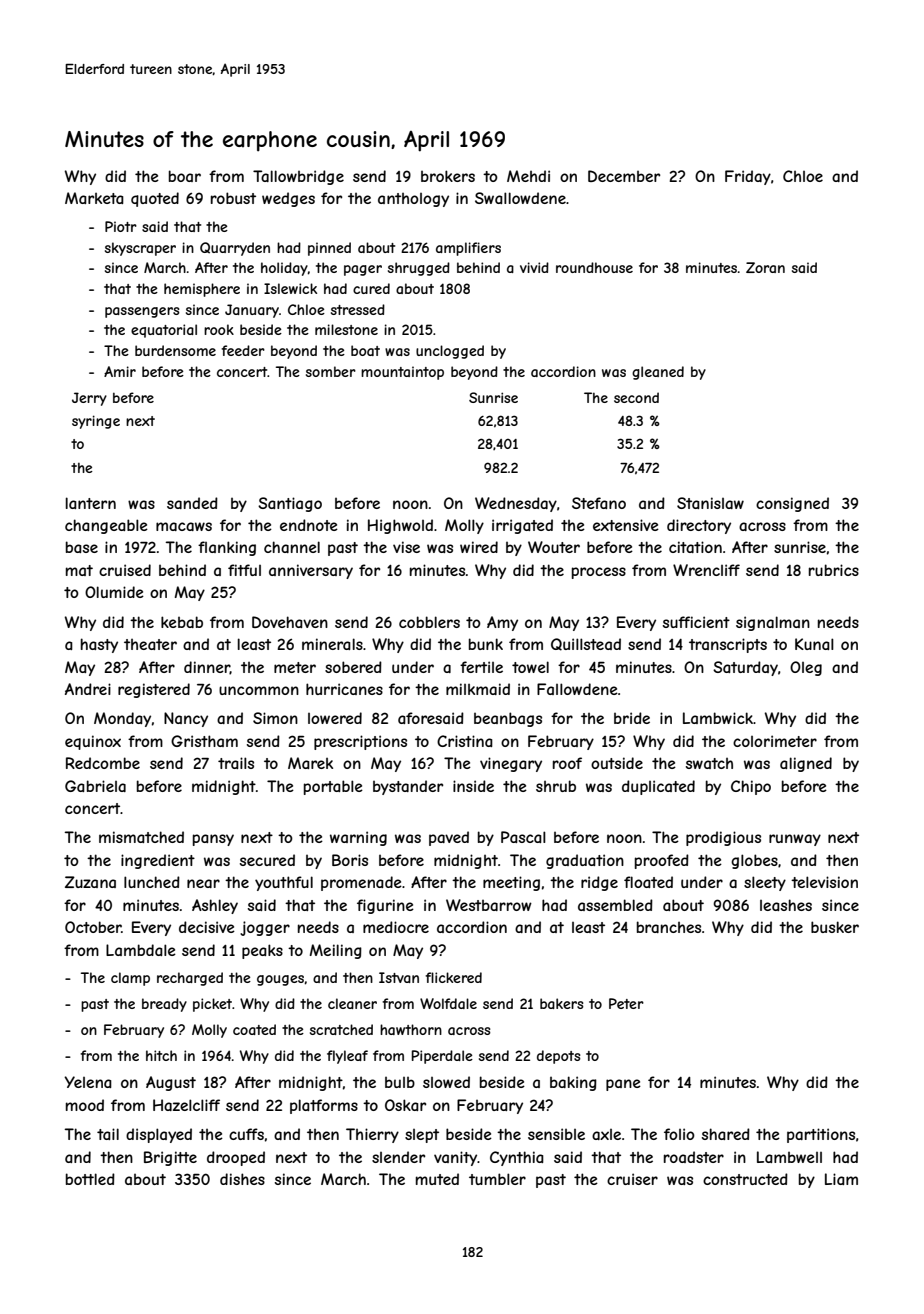 This screenshot has width=924, height=1314. What do you see at coordinates (437, 1179) in the screenshot?
I see `muted` at bounding box center [437, 1179].
